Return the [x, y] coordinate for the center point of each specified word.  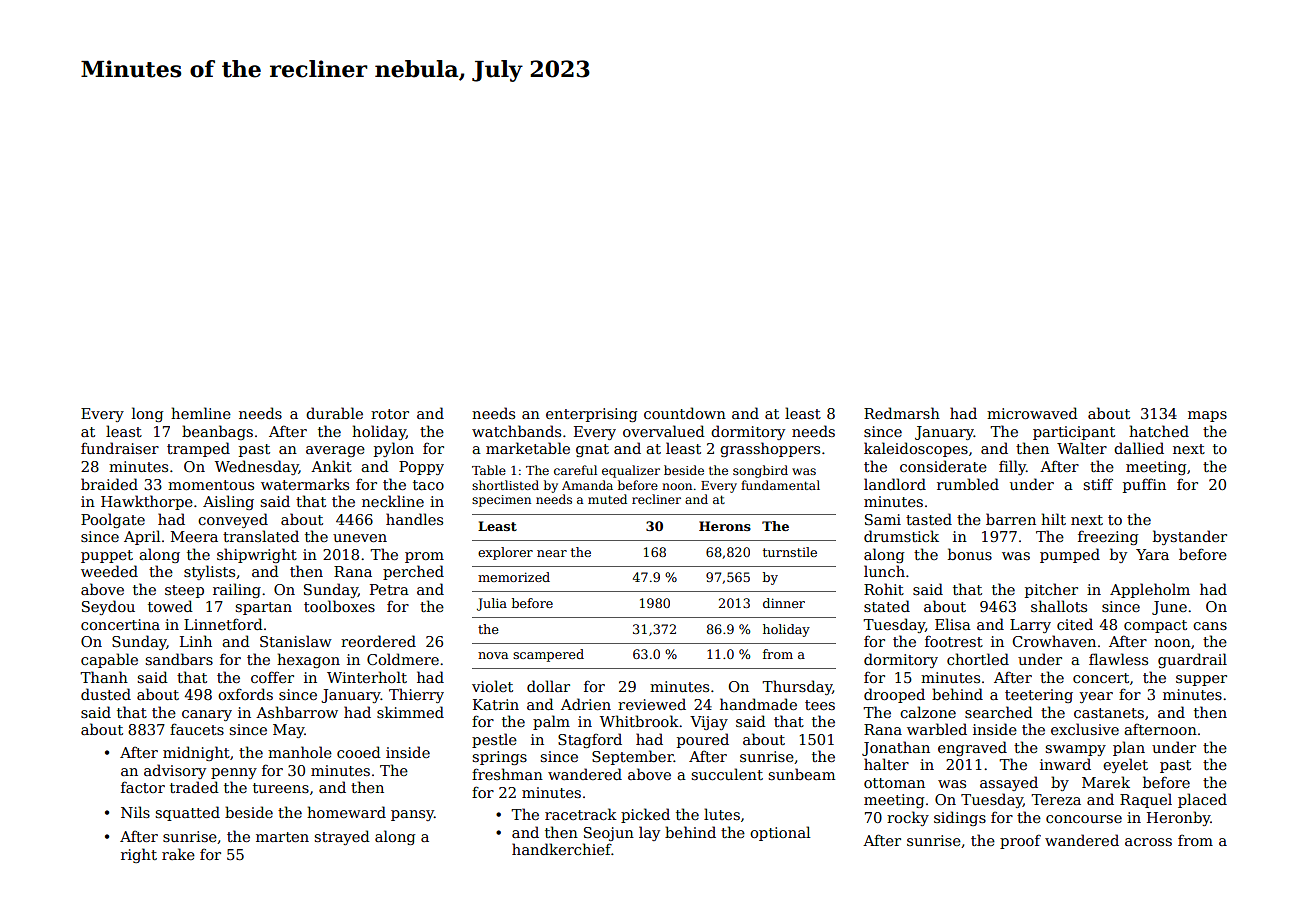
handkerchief [561, 849]
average [335, 451]
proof [1020, 841]
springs [499, 758]
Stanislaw [296, 641]
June [1169, 608]
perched [413, 572]
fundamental [780, 485]
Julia [492, 604]
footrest [954, 641]
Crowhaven [1054, 641]
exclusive [1085, 729]
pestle [494, 740]
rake [178, 854]
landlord [895, 484]
